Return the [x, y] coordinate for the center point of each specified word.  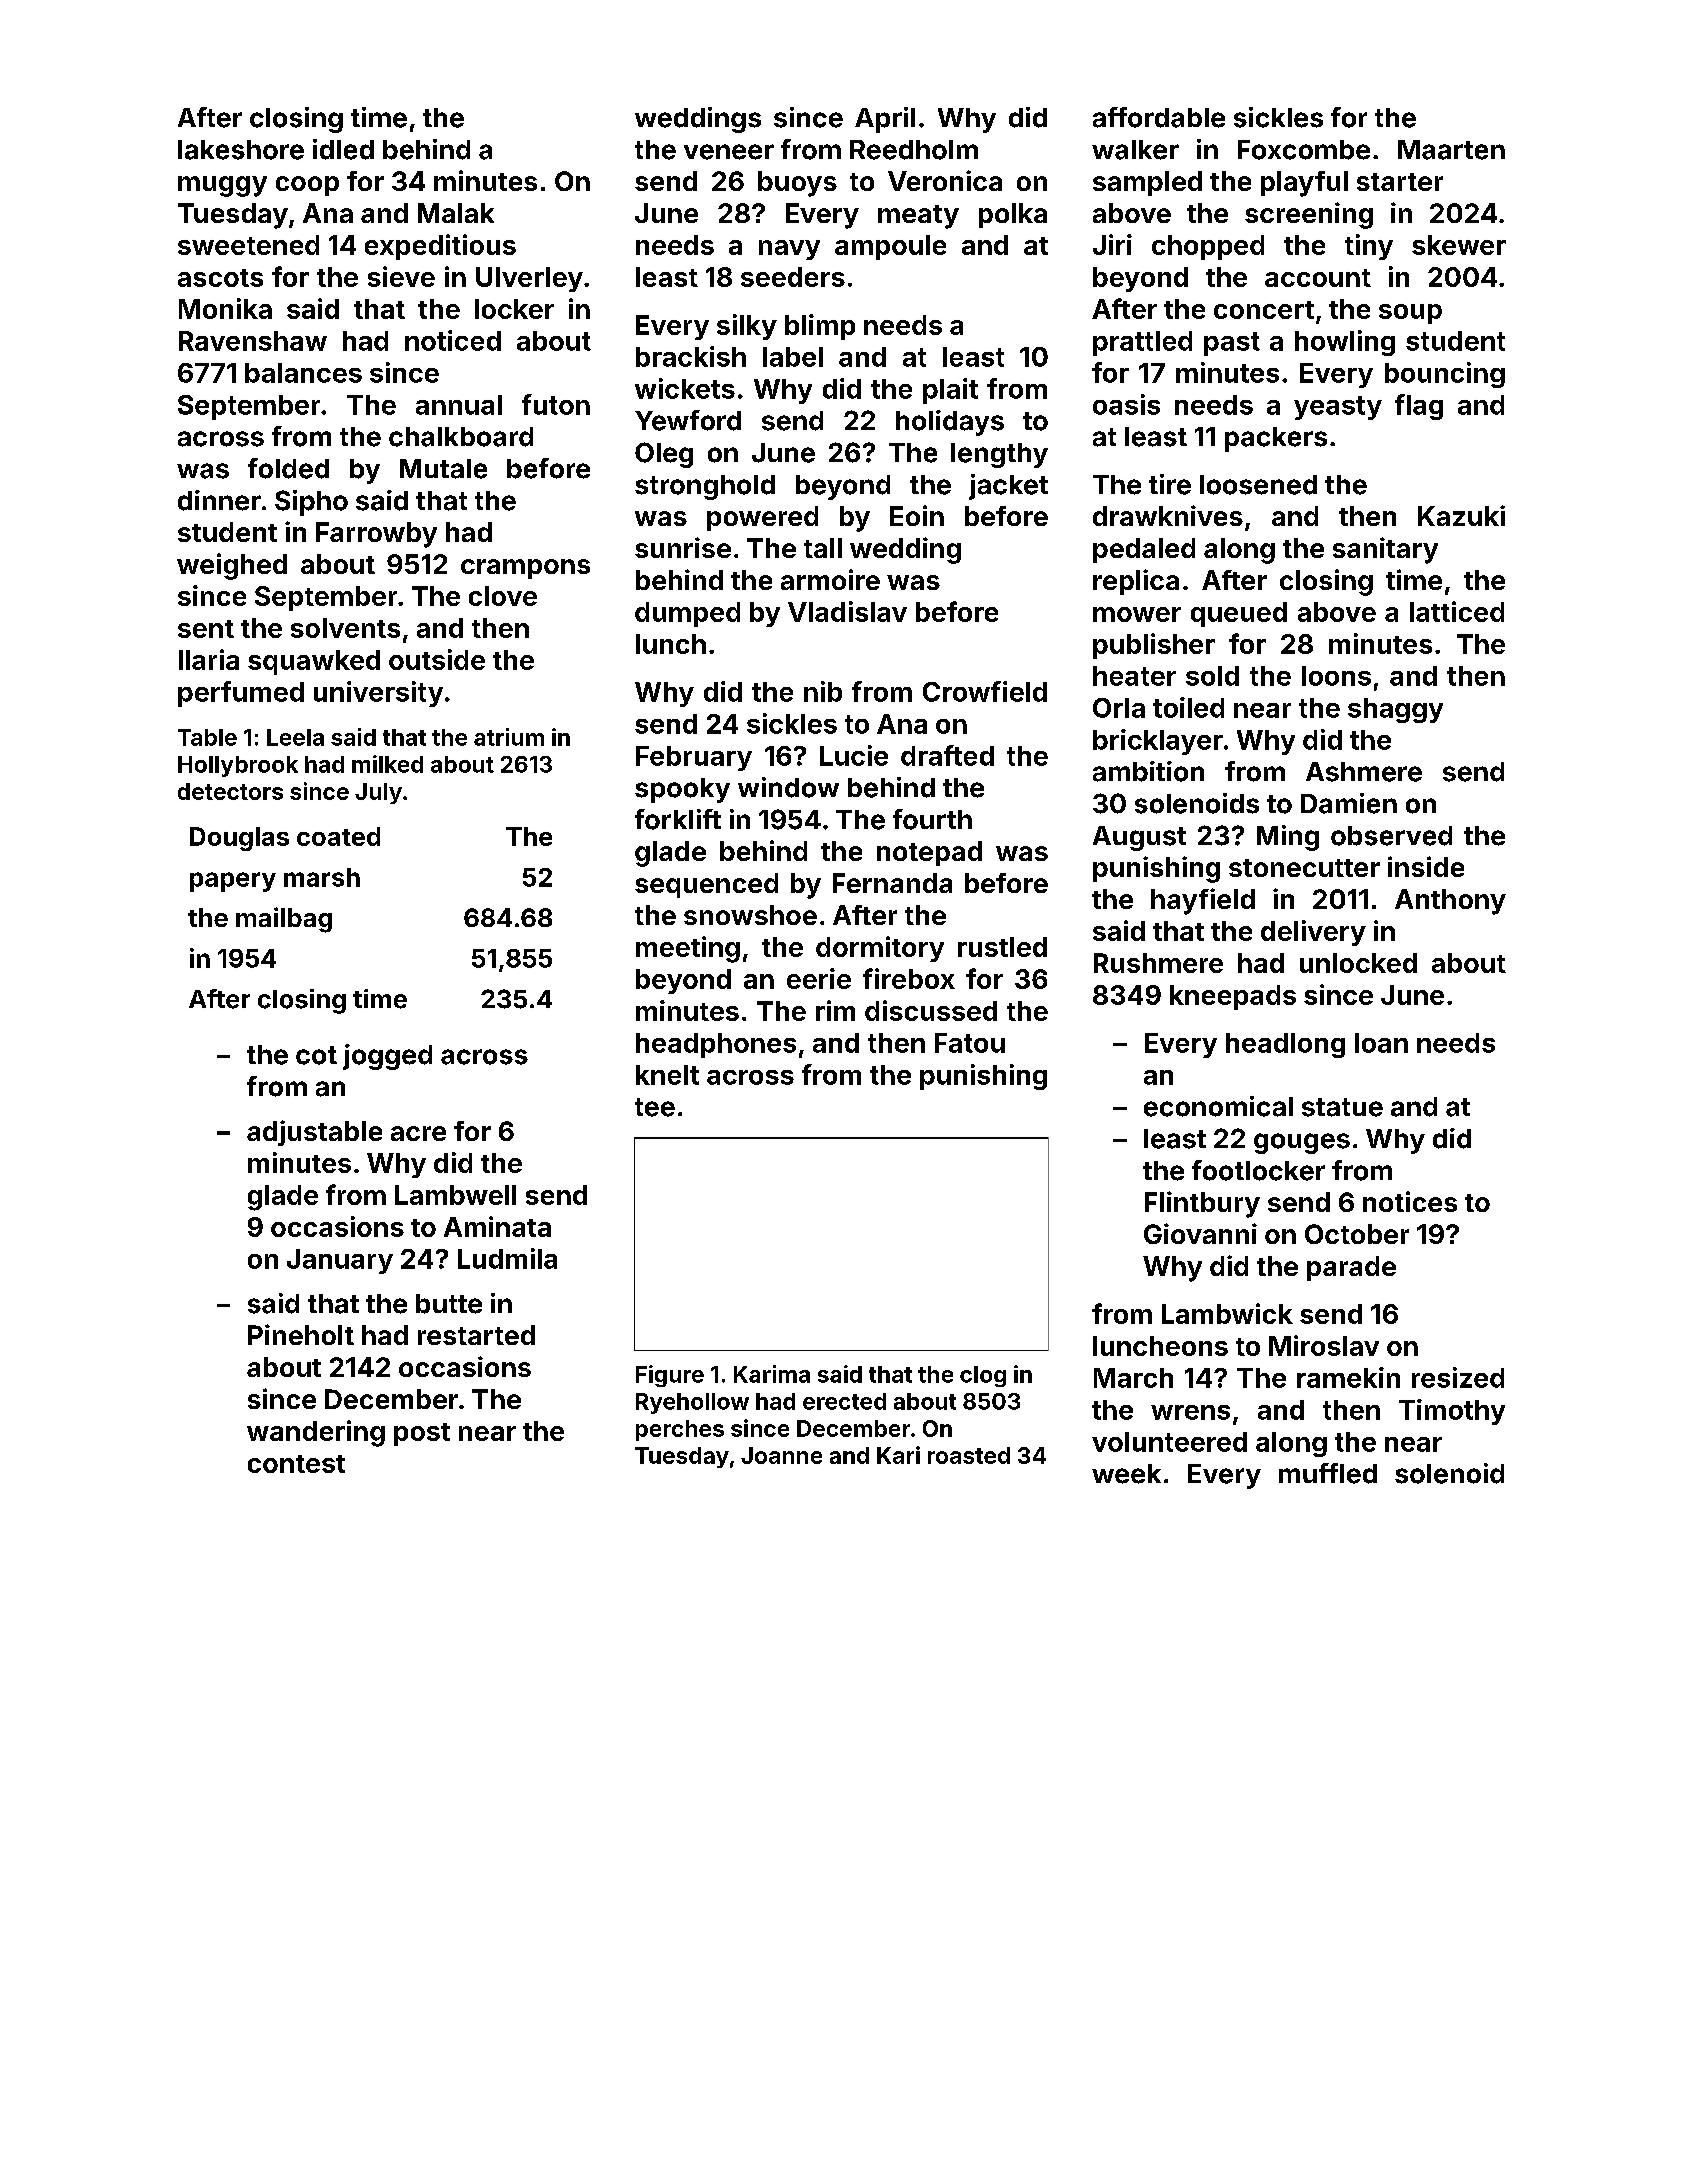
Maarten [1451, 150]
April [885, 120]
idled [343, 149]
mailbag [284, 920]
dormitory [880, 949]
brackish [691, 356]
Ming [1288, 838]
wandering [316, 1433]
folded [288, 468]
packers [1276, 439]
